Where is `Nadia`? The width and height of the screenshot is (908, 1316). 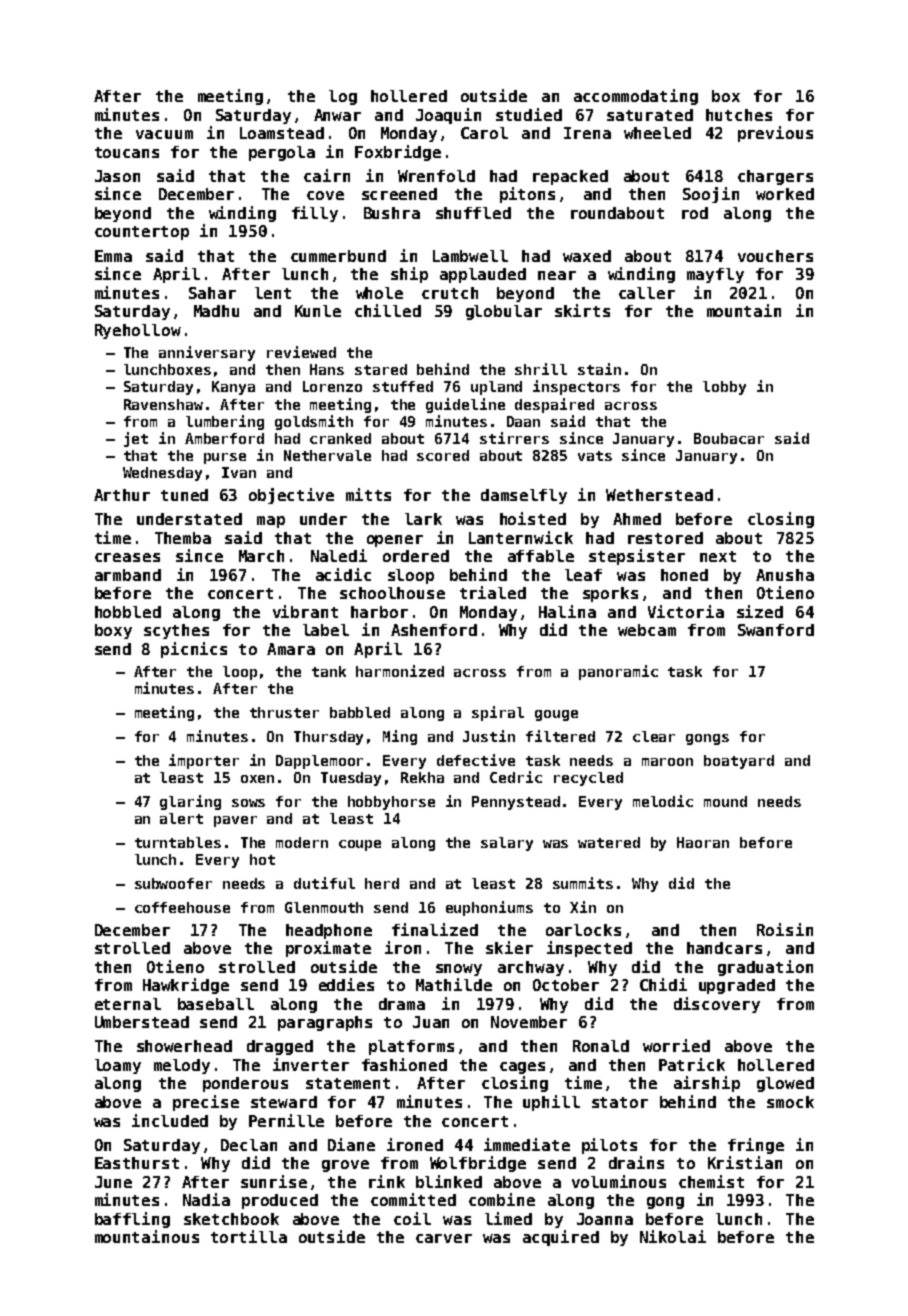
Nadia is located at coordinates (206, 1199).
